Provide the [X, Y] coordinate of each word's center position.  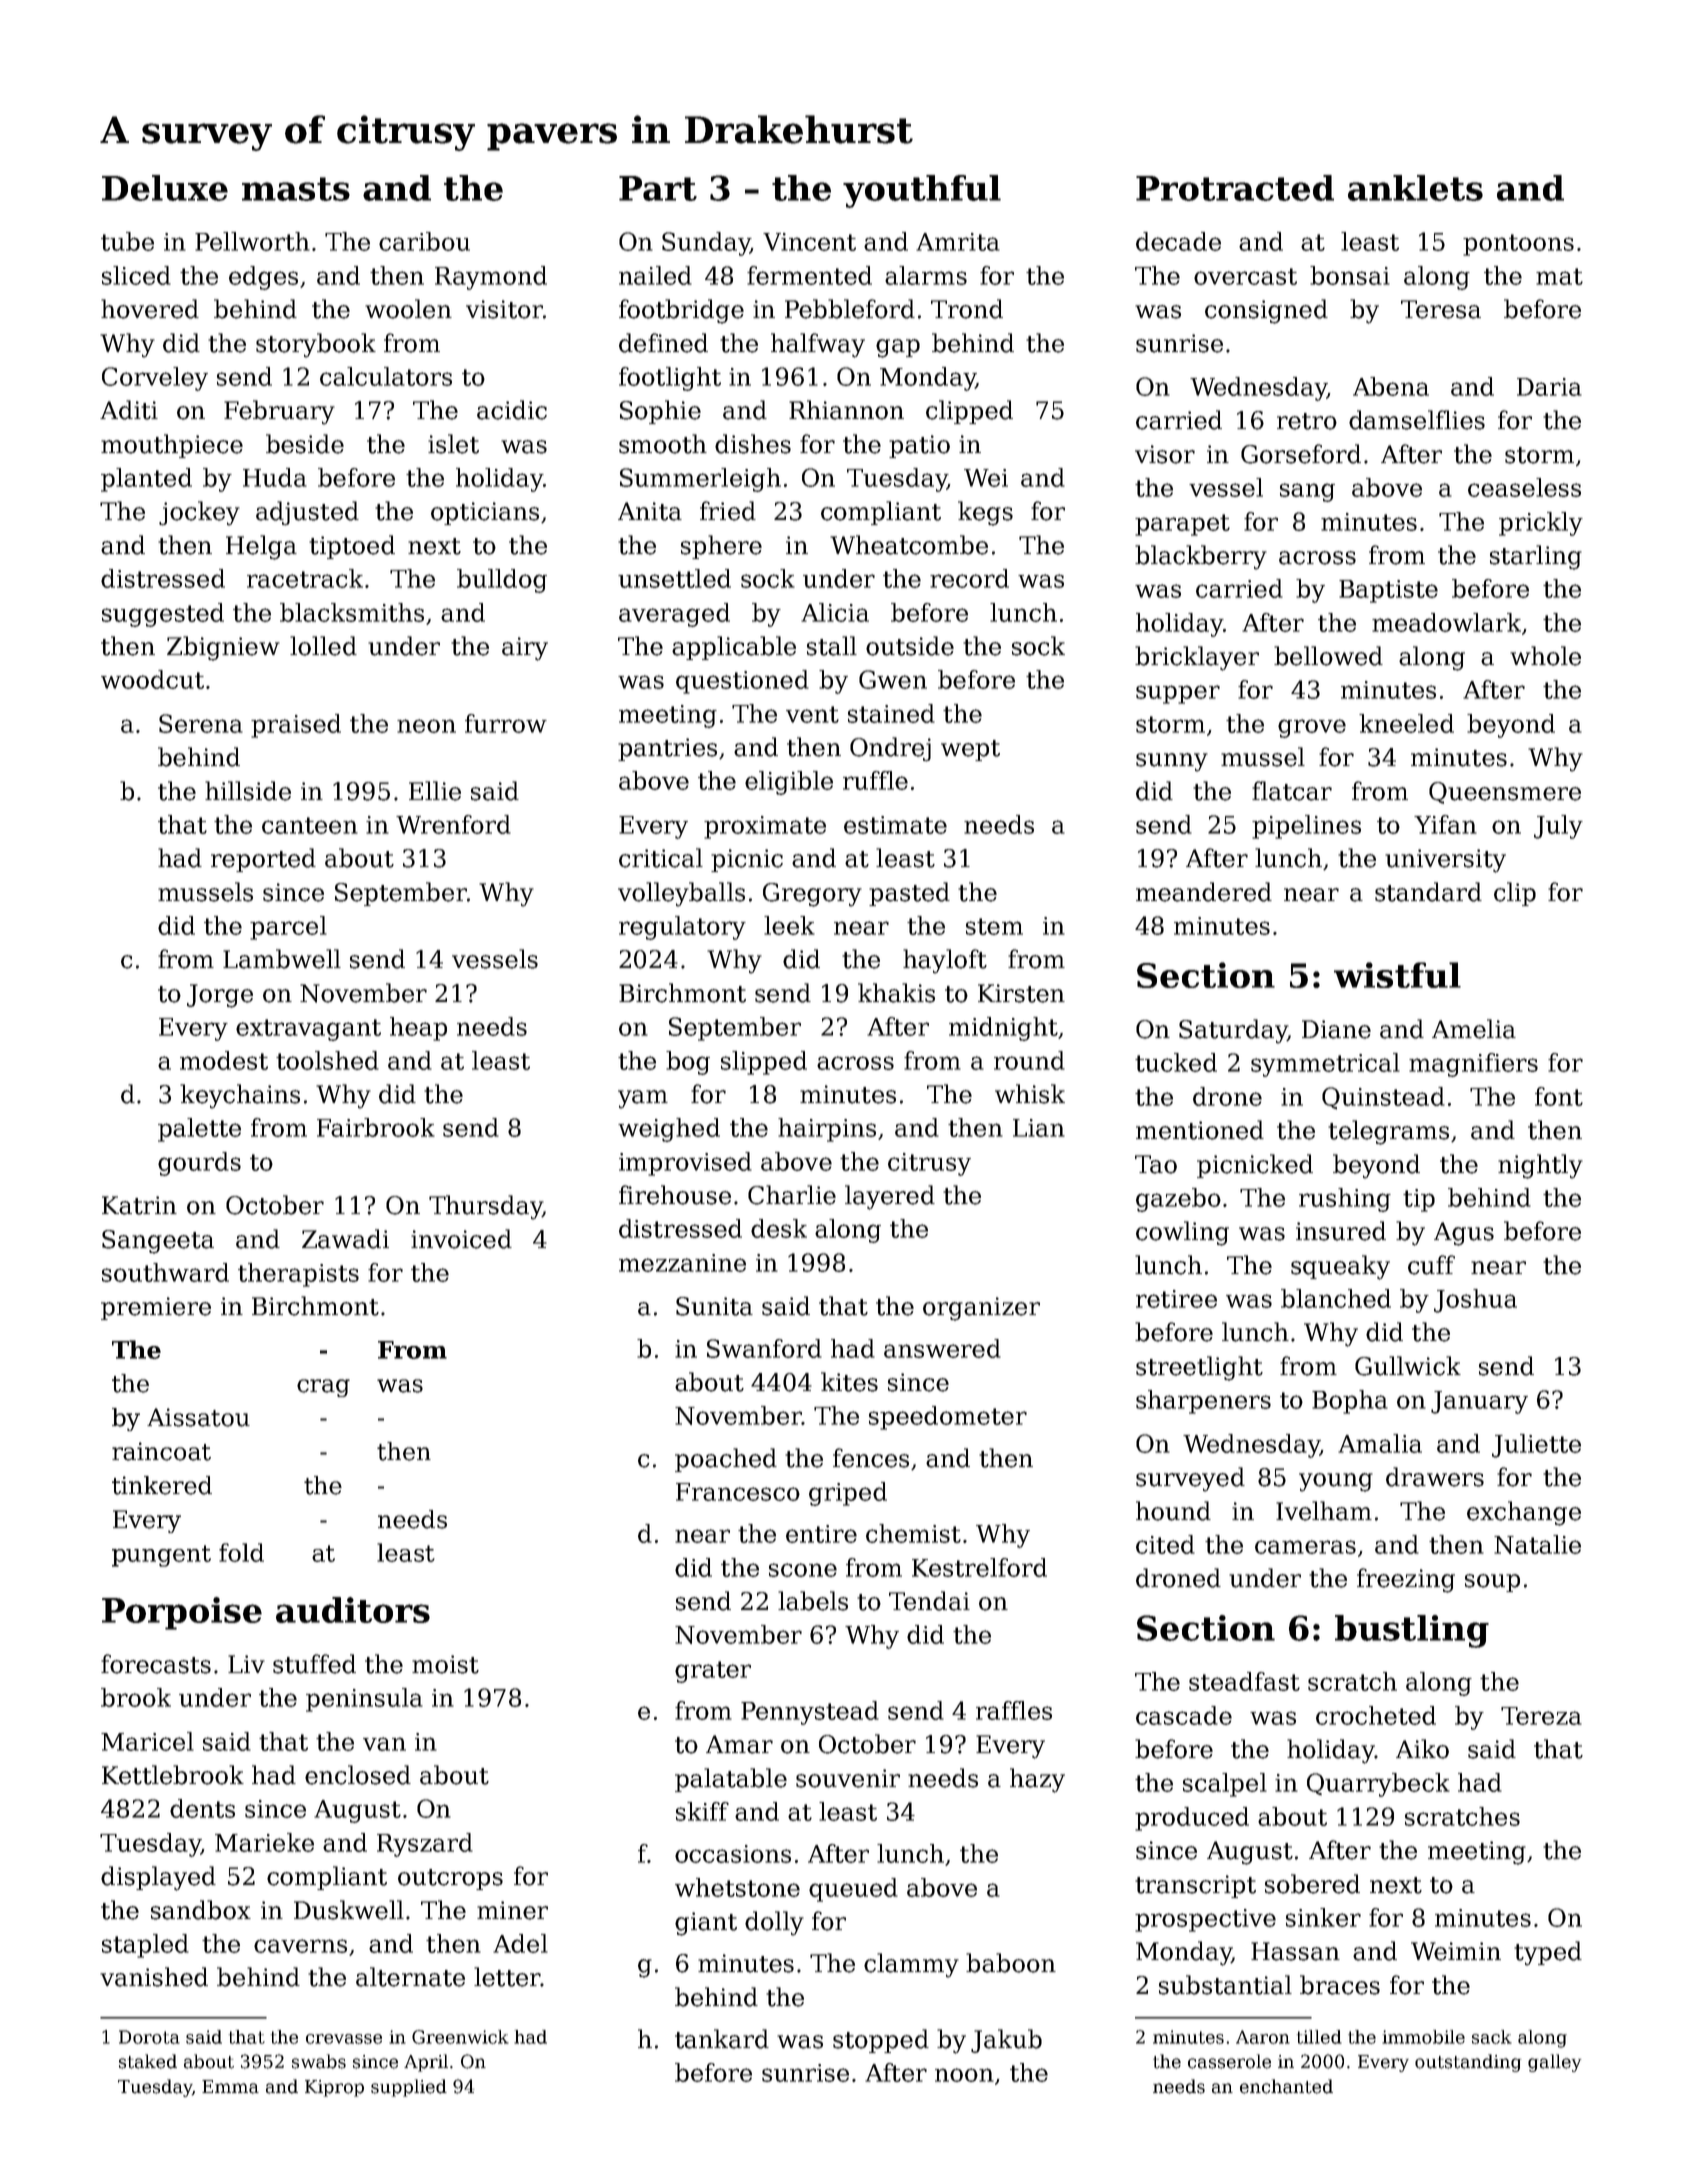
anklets [1415, 188]
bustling [1412, 1631]
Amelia [1474, 1029]
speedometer [948, 1418]
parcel [288, 928]
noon [964, 2075]
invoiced [461, 1239]
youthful [922, 191]
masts [296, 189]
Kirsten [1021, 993]
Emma [230, 2087]
